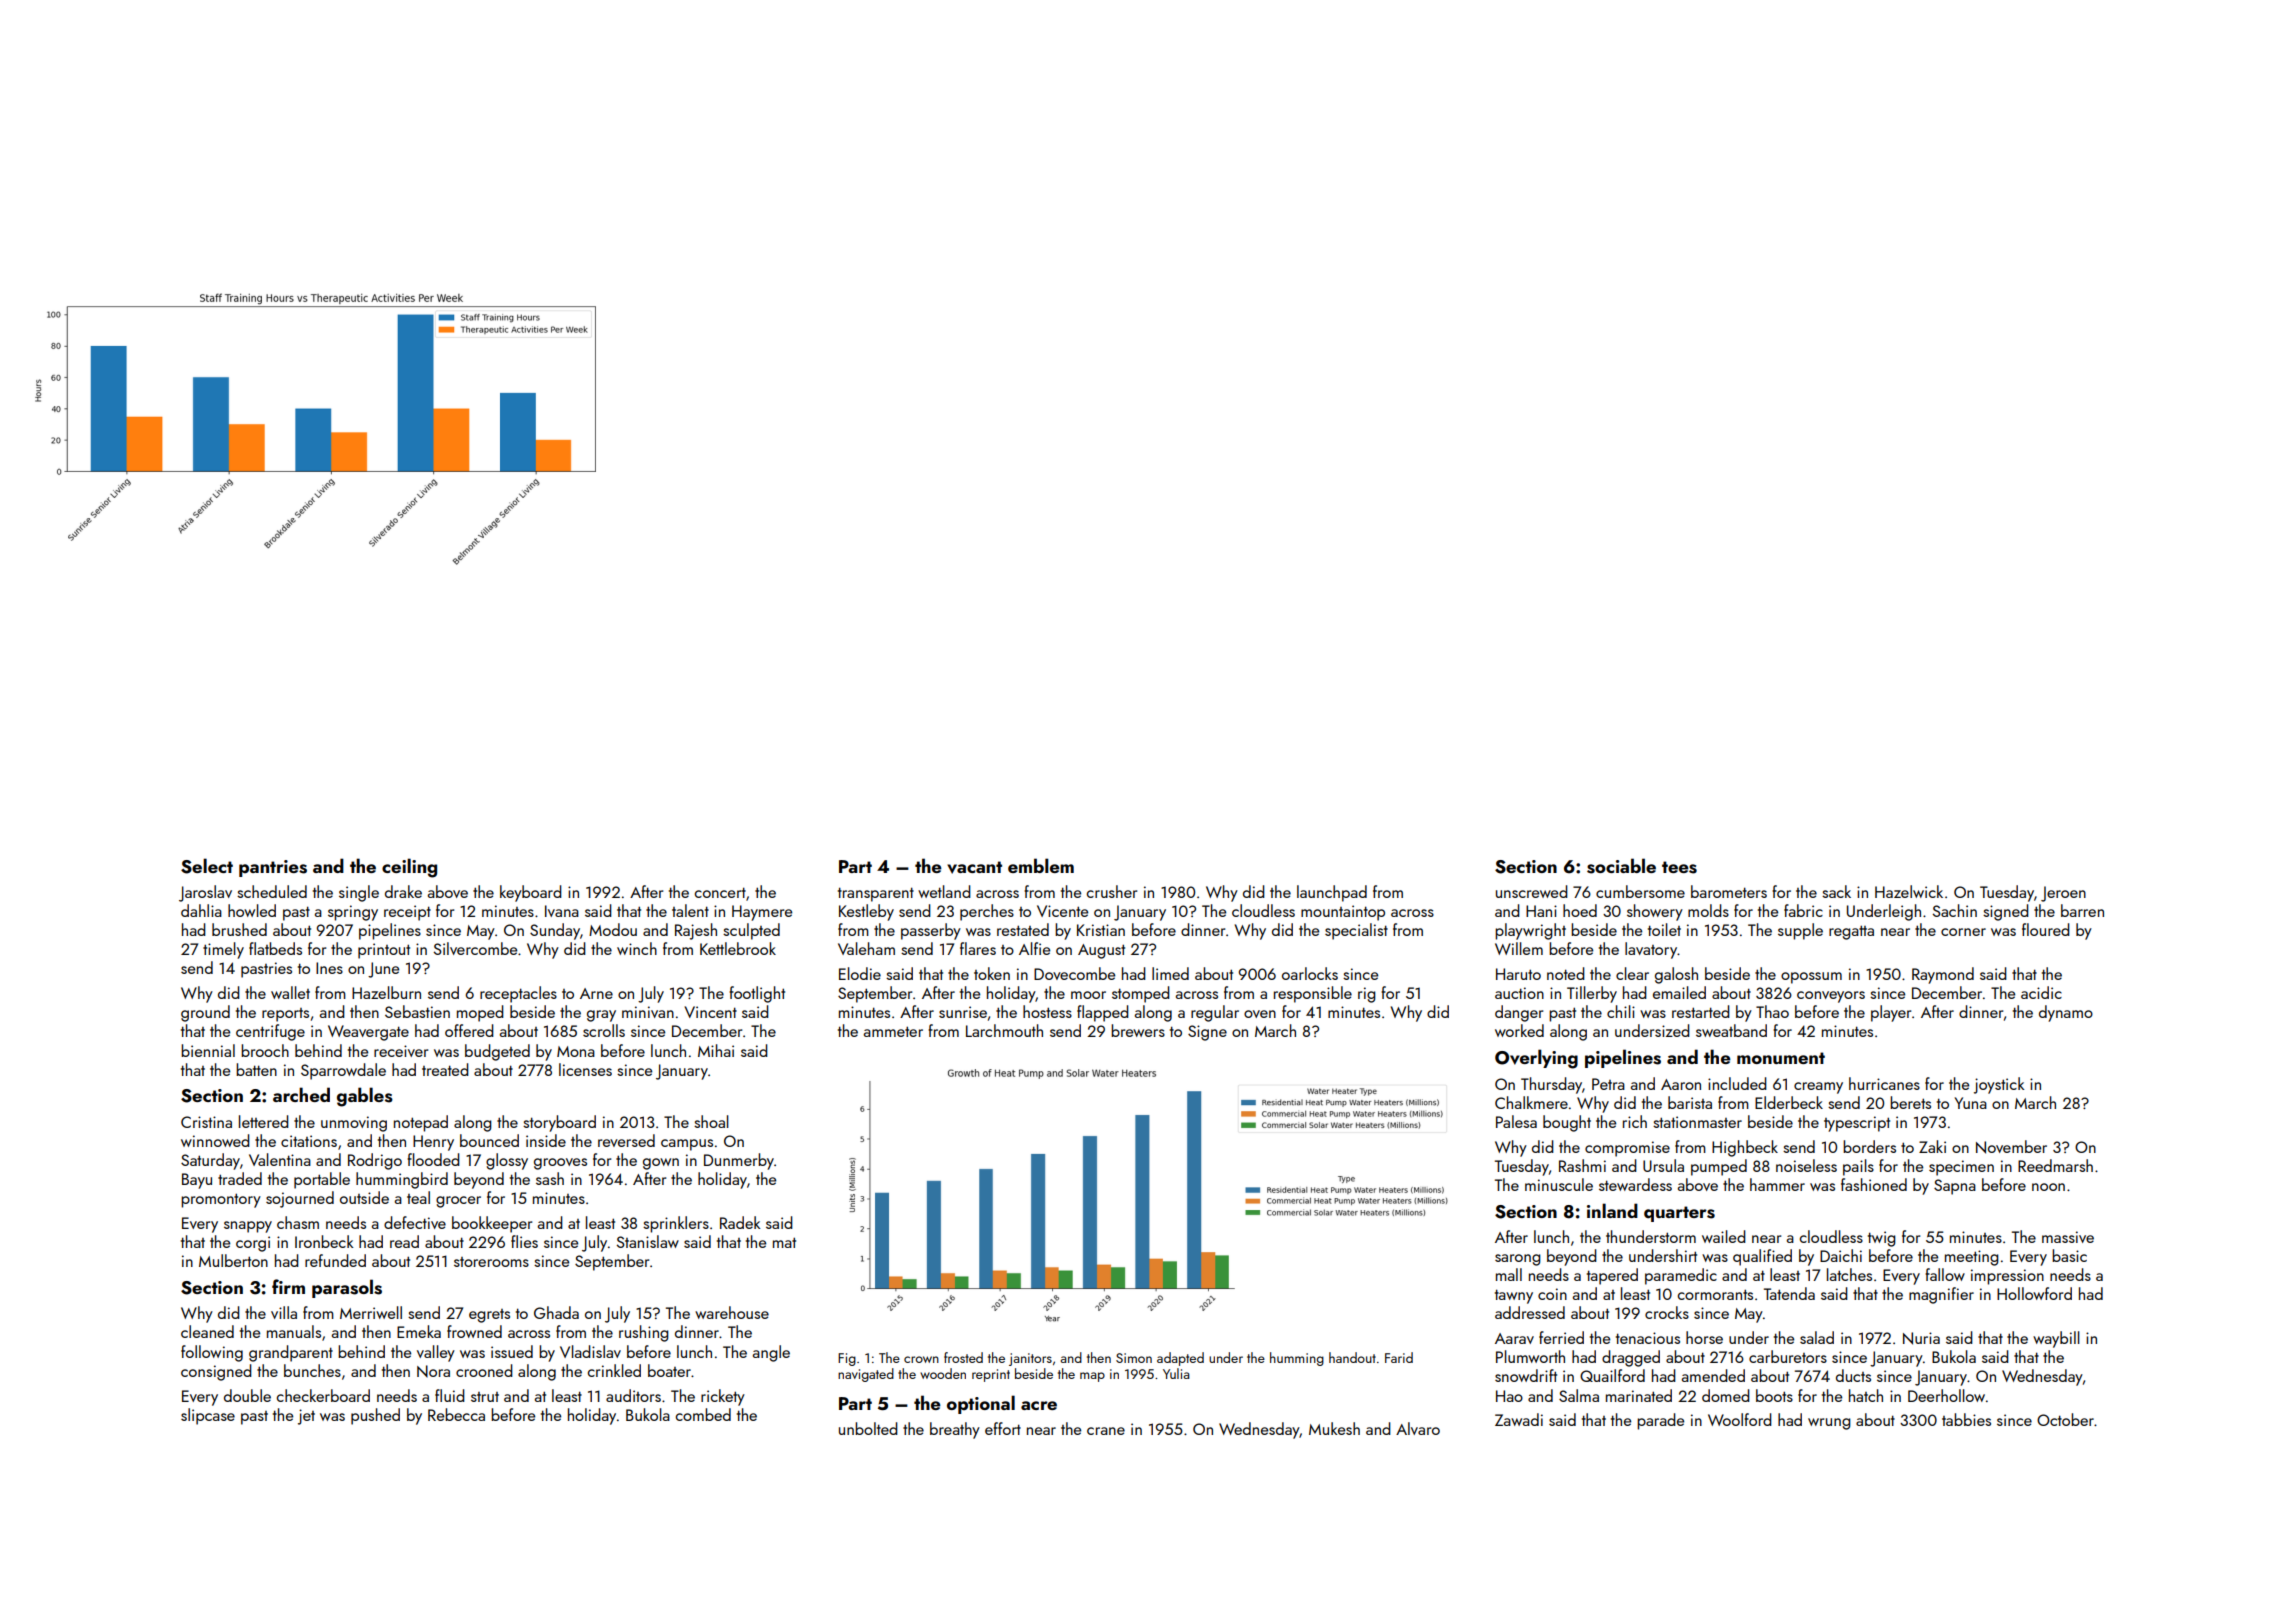  Describe the element at coordinates (1737, 1083) in the image. I see `included` at that location.
